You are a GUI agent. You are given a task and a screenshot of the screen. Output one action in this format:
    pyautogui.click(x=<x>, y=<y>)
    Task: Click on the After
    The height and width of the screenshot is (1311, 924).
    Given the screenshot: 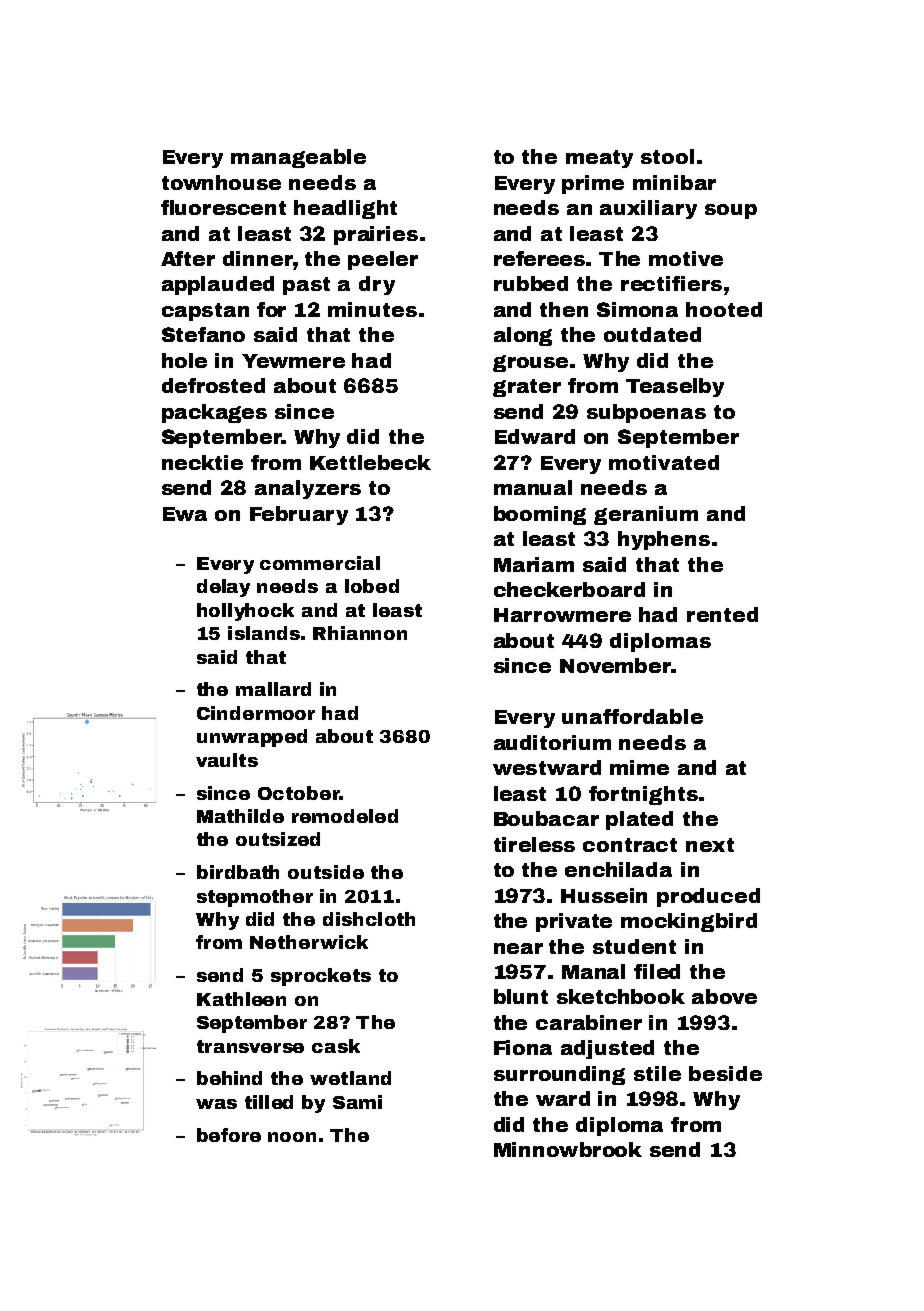 What is the action you would take?
    pyautogui.click(x=188, y=258)
